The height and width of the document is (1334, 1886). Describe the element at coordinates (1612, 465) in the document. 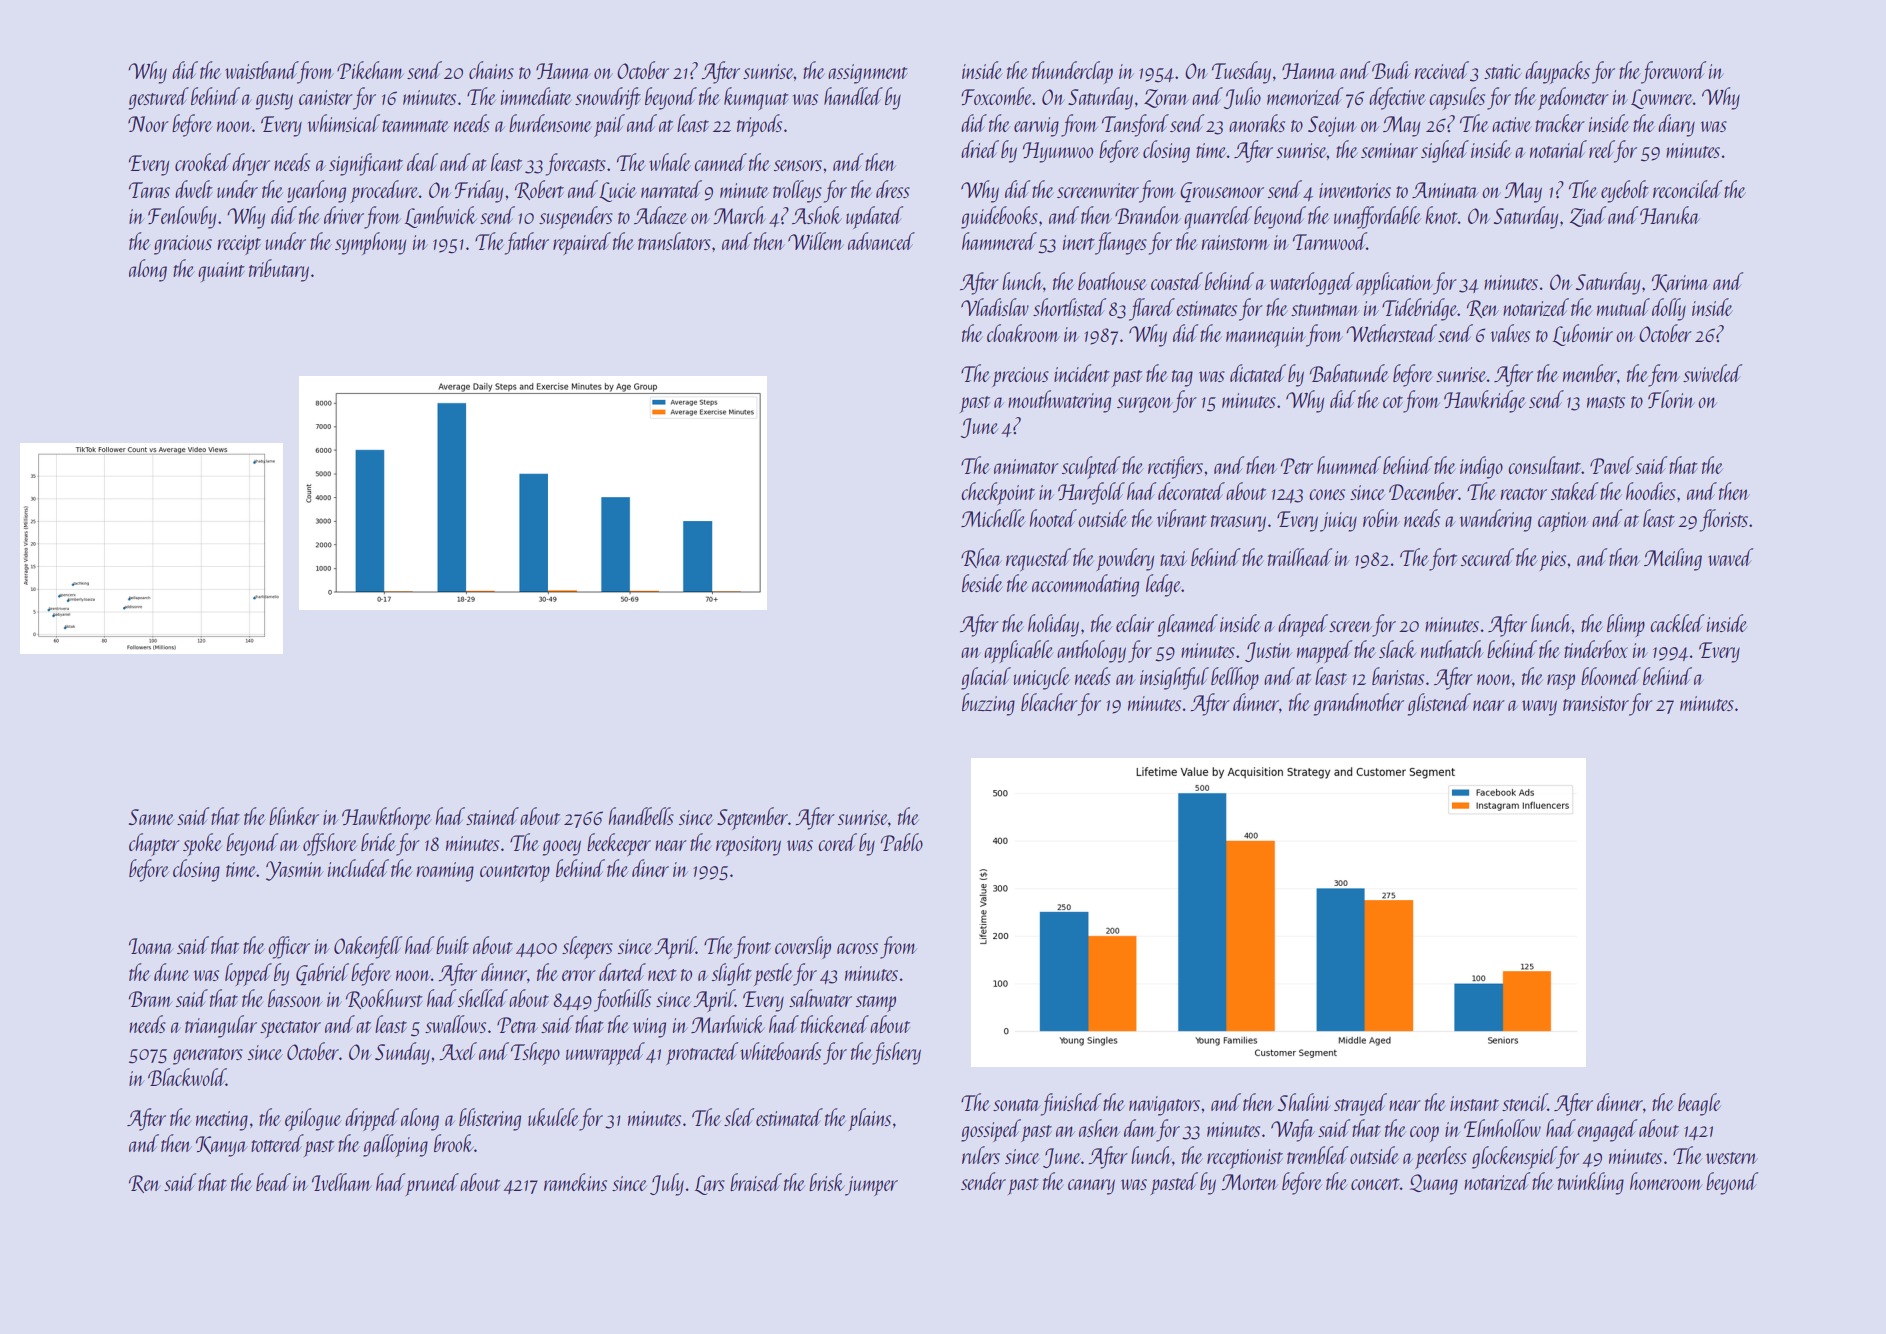

I see `Pavel` at that location.
